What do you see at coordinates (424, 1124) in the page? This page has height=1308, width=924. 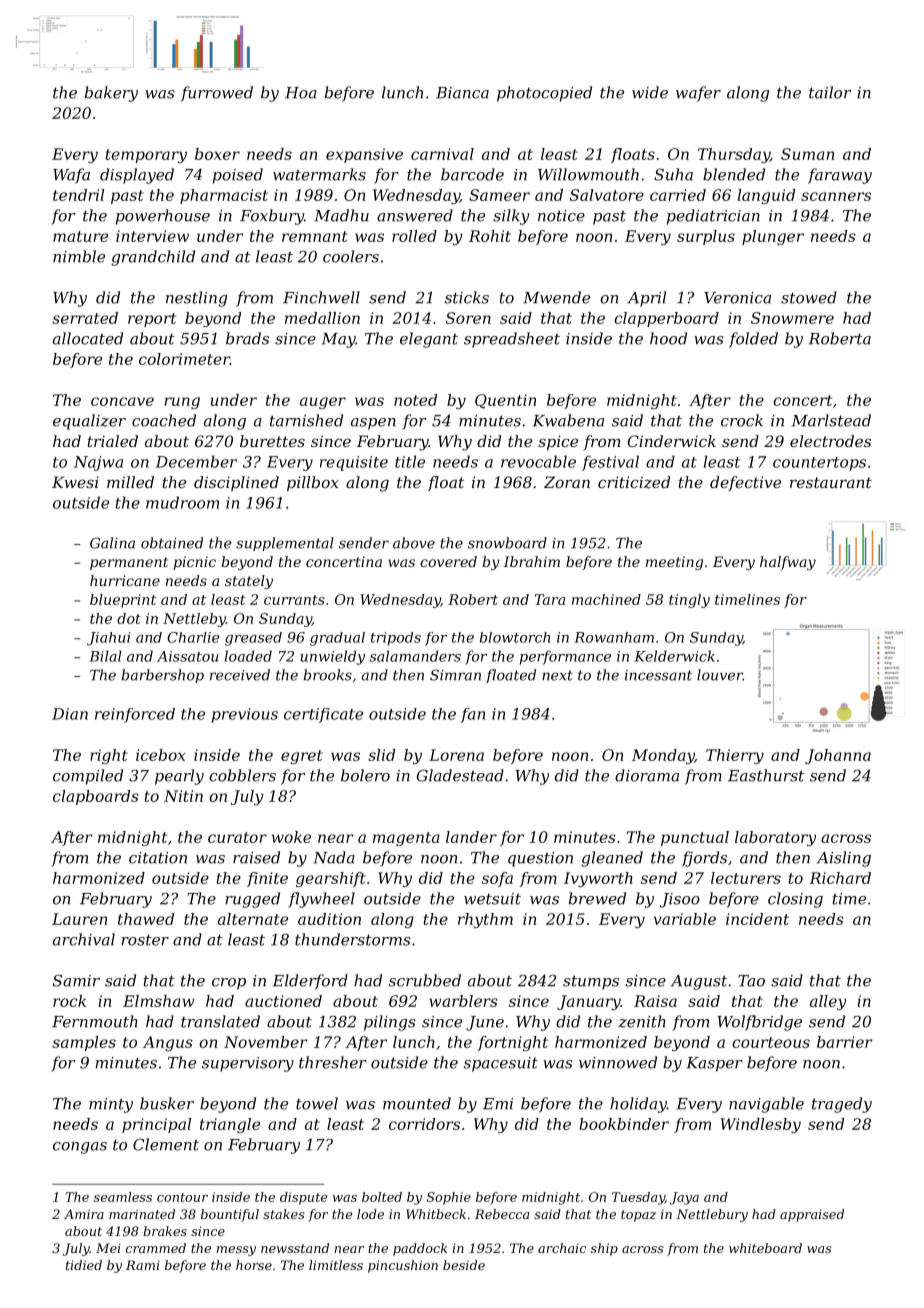 I see `corridors` at bounding box center [424, 1124].
